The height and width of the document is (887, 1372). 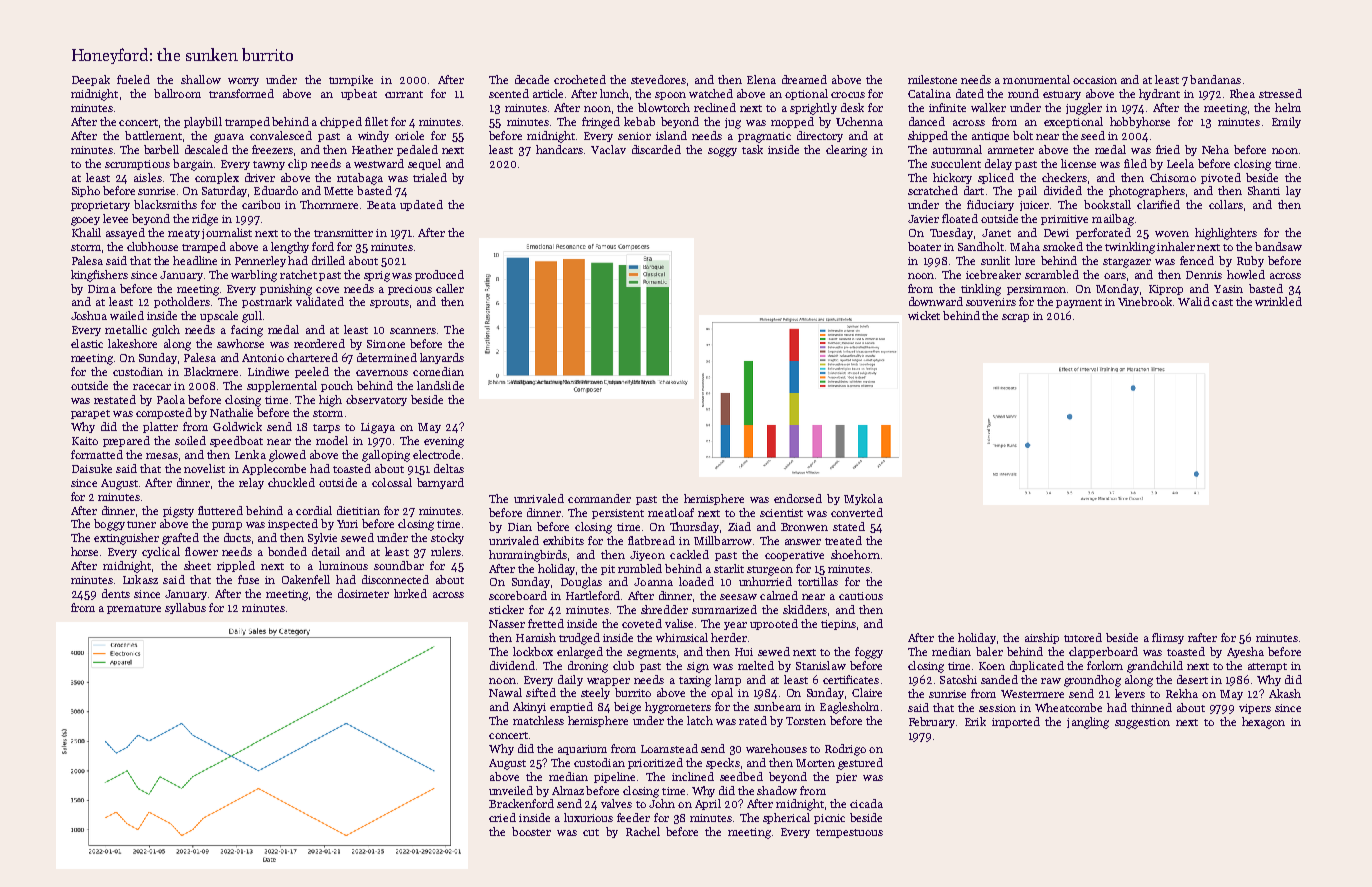 What do you see at coordinates (442, 358) in the document?
I see `lanyards` at bounding box center [442, 358].
